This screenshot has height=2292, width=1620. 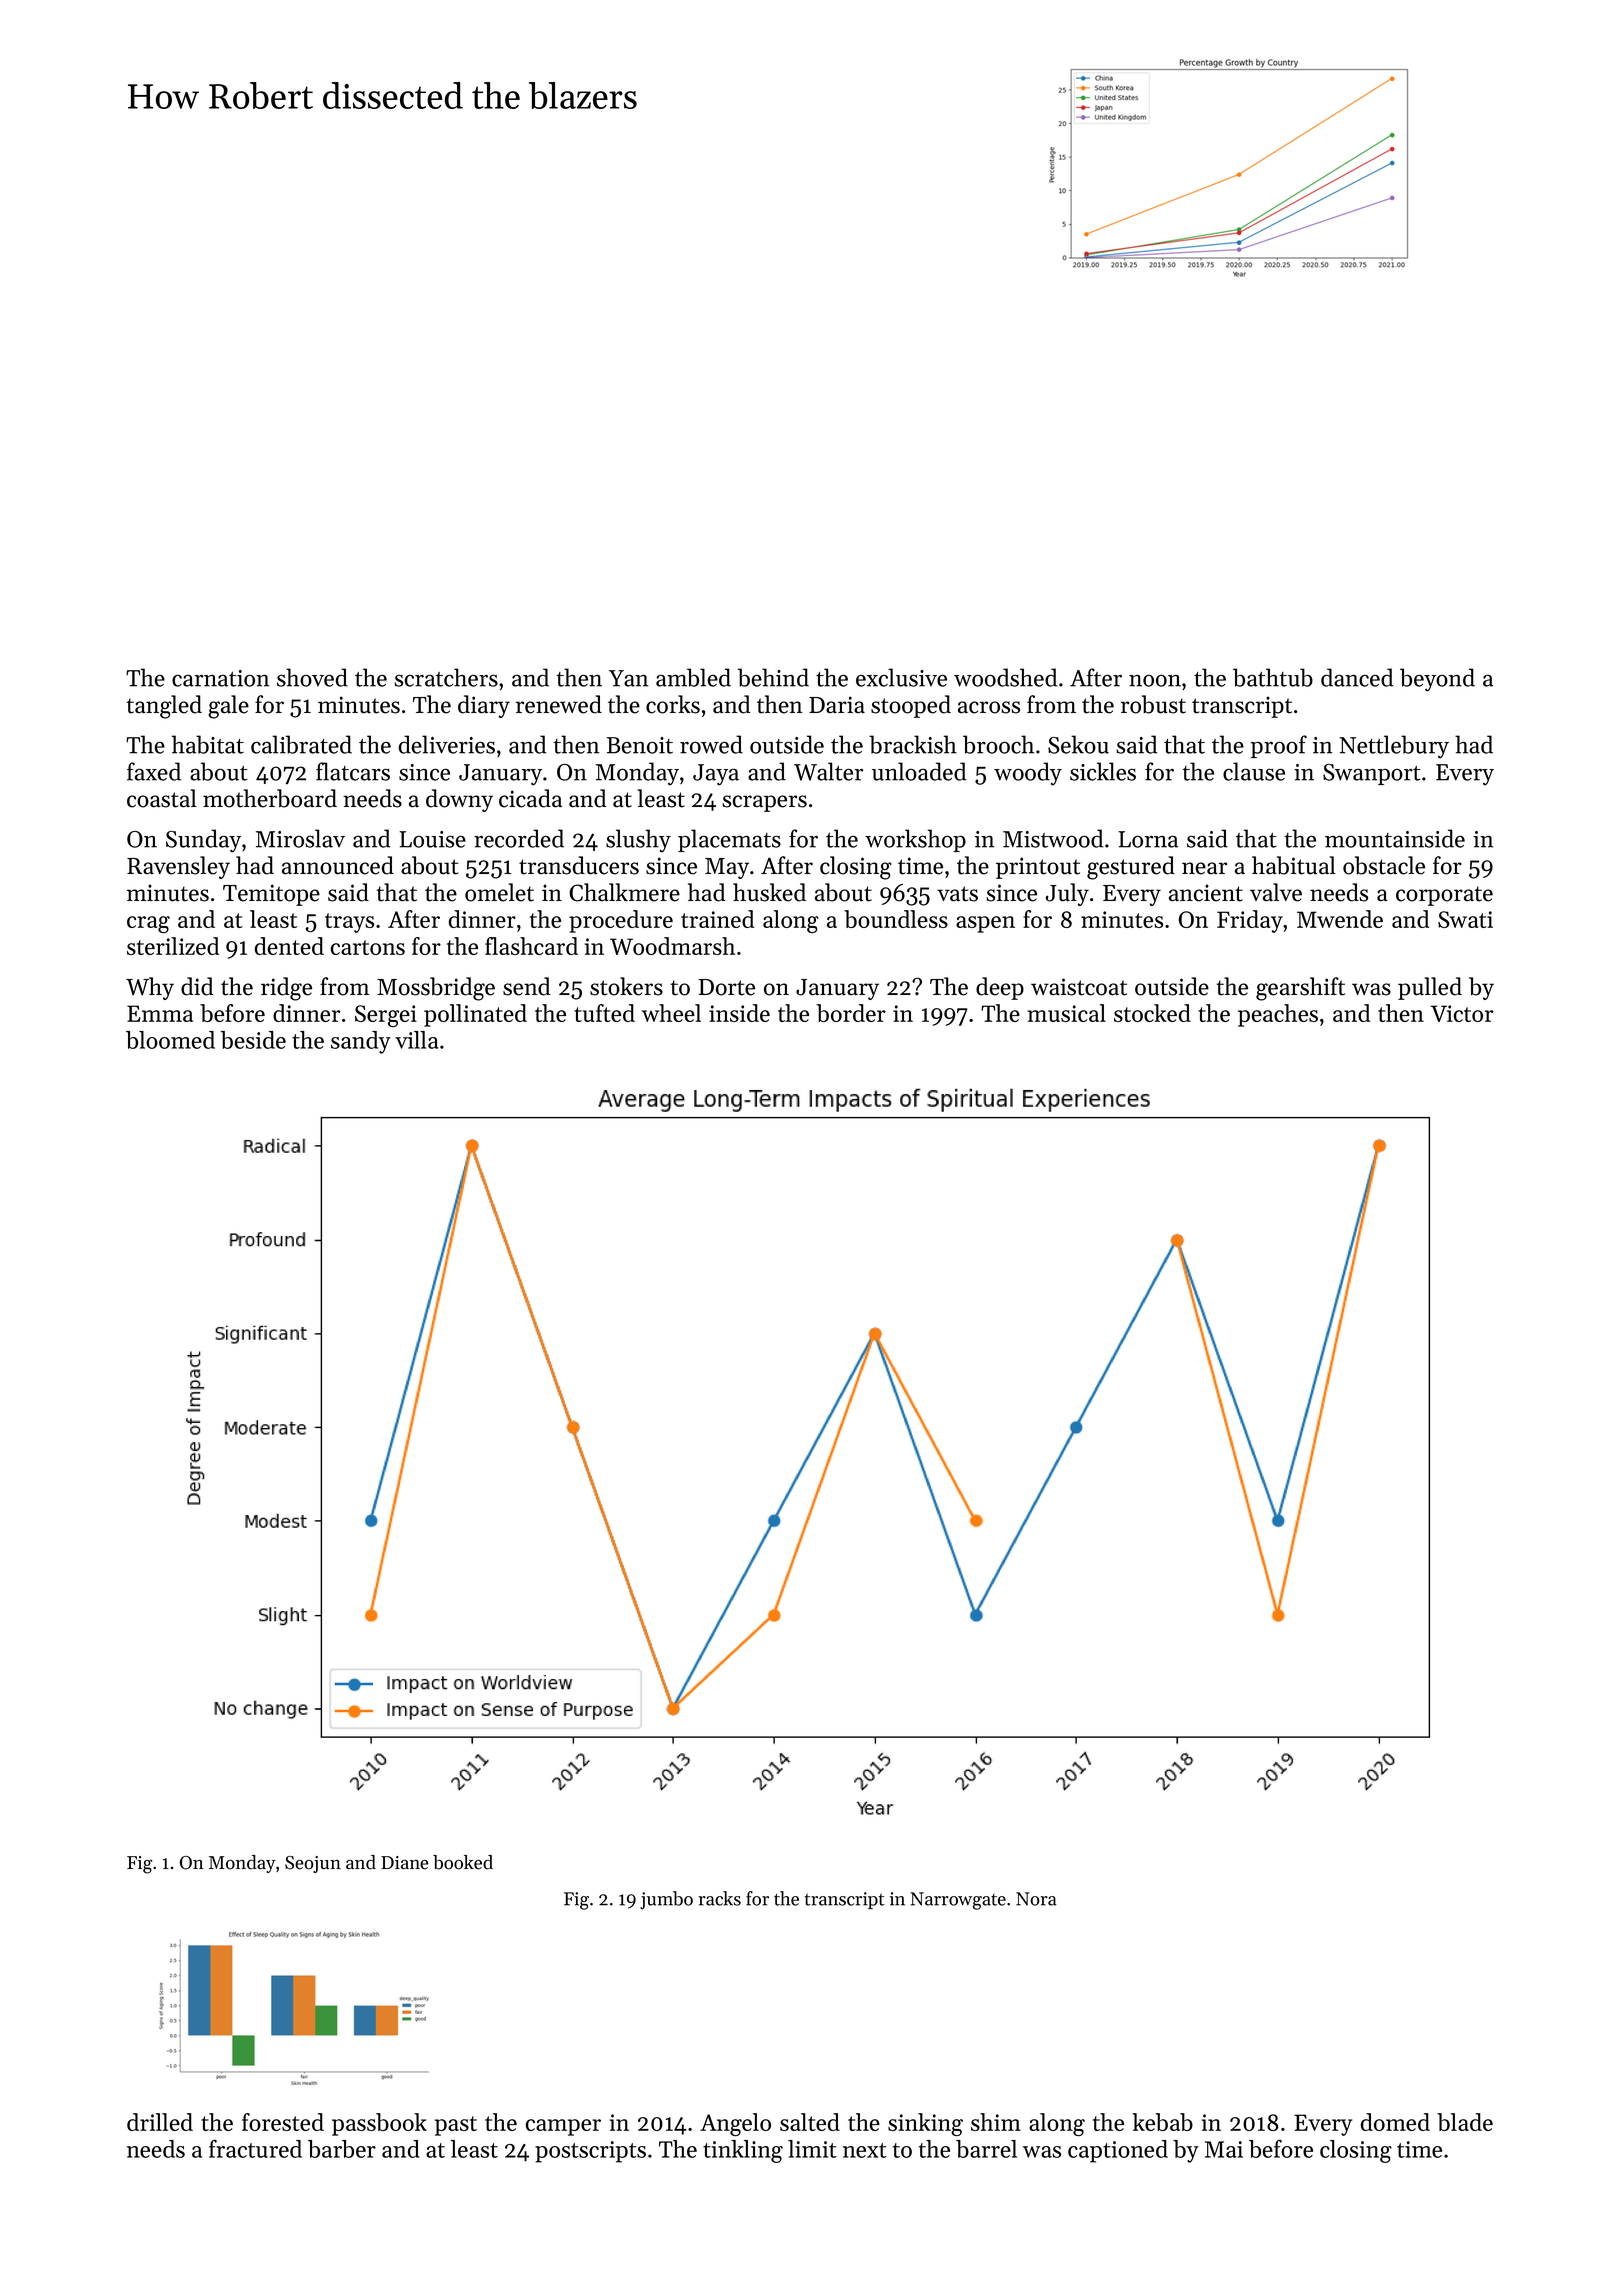 What do you see at coordinates (405, 1863) in the screenshot?
I see `Diane` at bounding box center [405, 1863].
